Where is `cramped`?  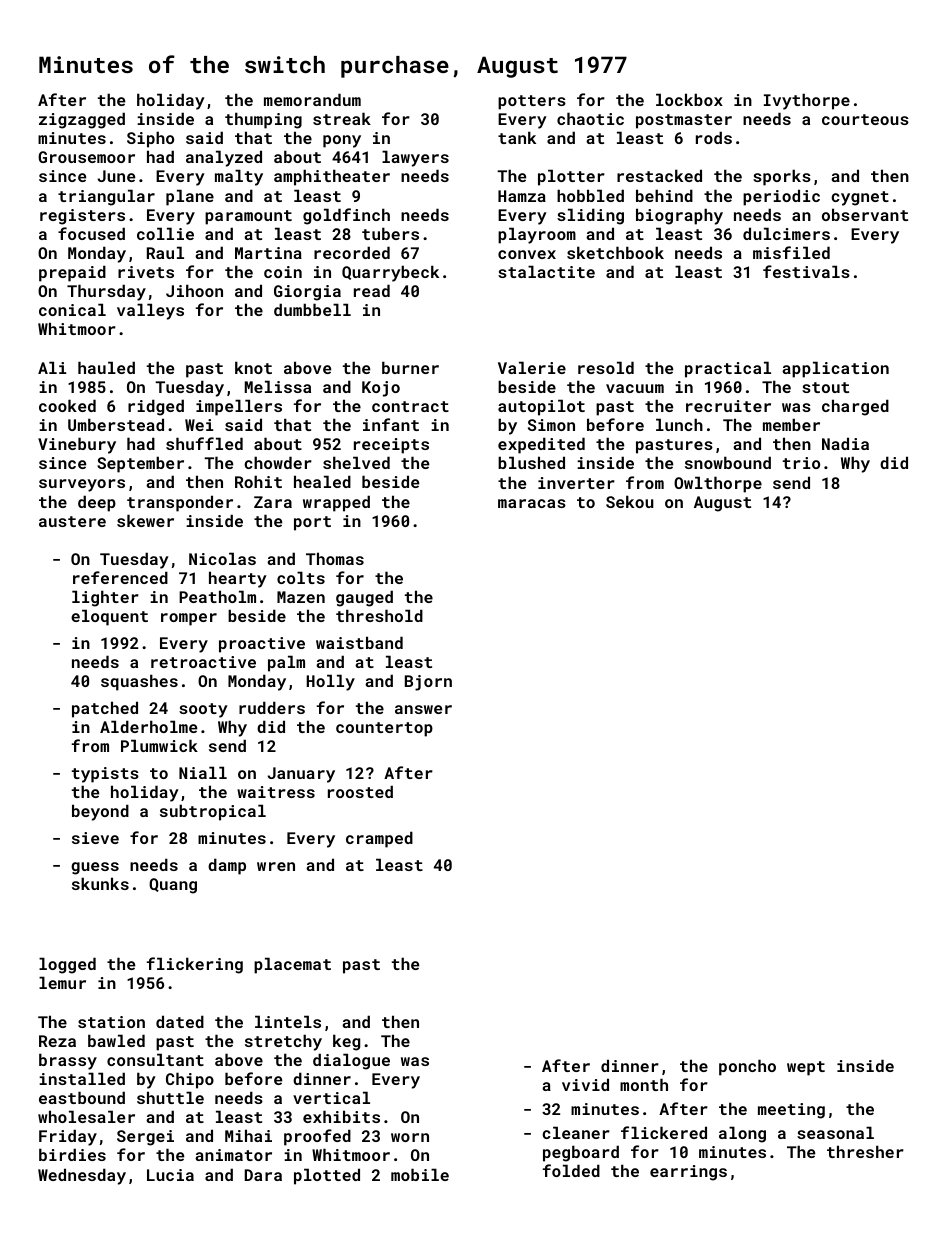
cramped is located at coordinates (379, 839).
